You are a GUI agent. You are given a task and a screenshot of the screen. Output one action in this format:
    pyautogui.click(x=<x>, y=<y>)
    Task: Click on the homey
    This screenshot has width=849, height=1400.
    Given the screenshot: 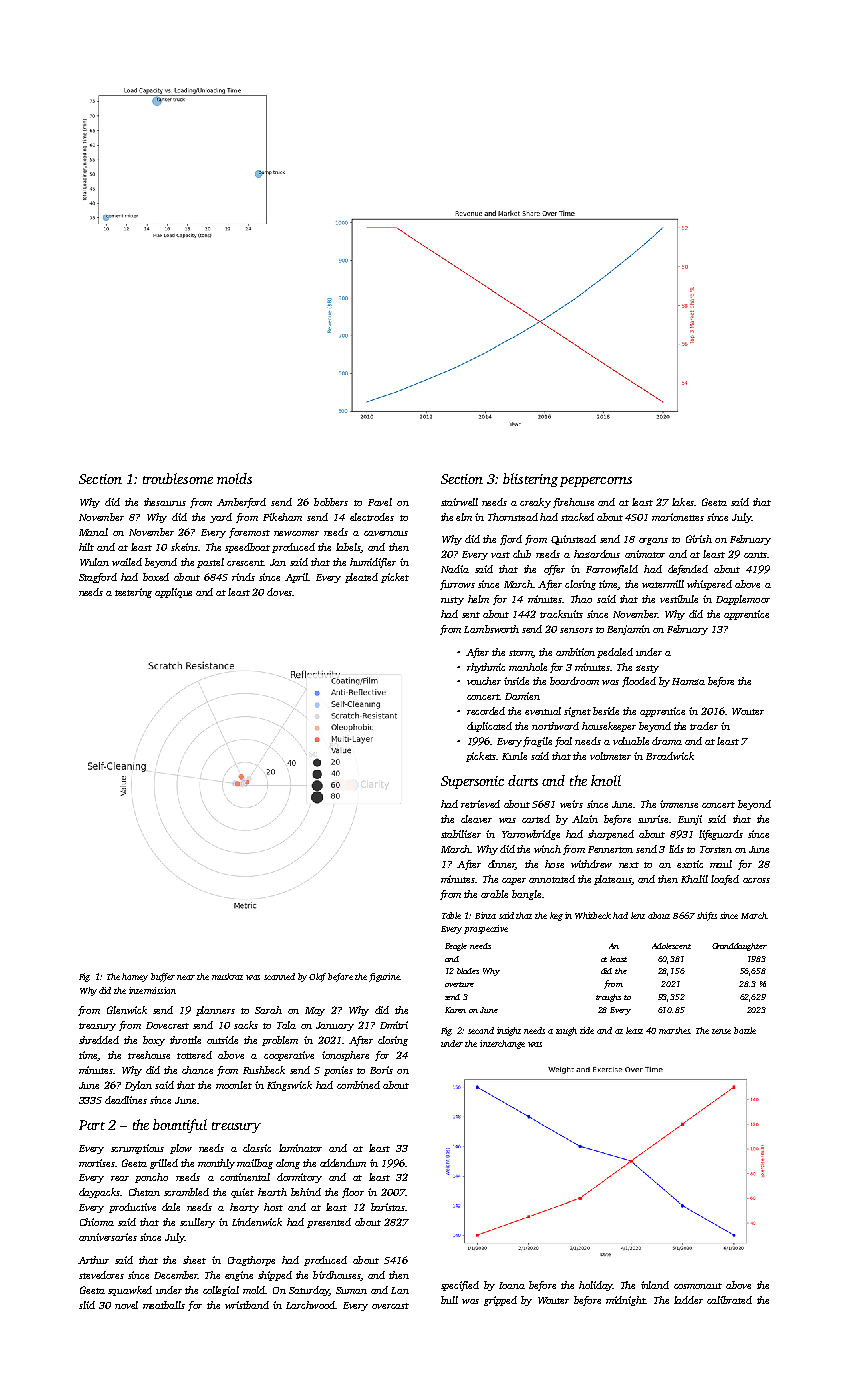 What is the action you would take?
    pyautogui.click(x=135, y=977)
